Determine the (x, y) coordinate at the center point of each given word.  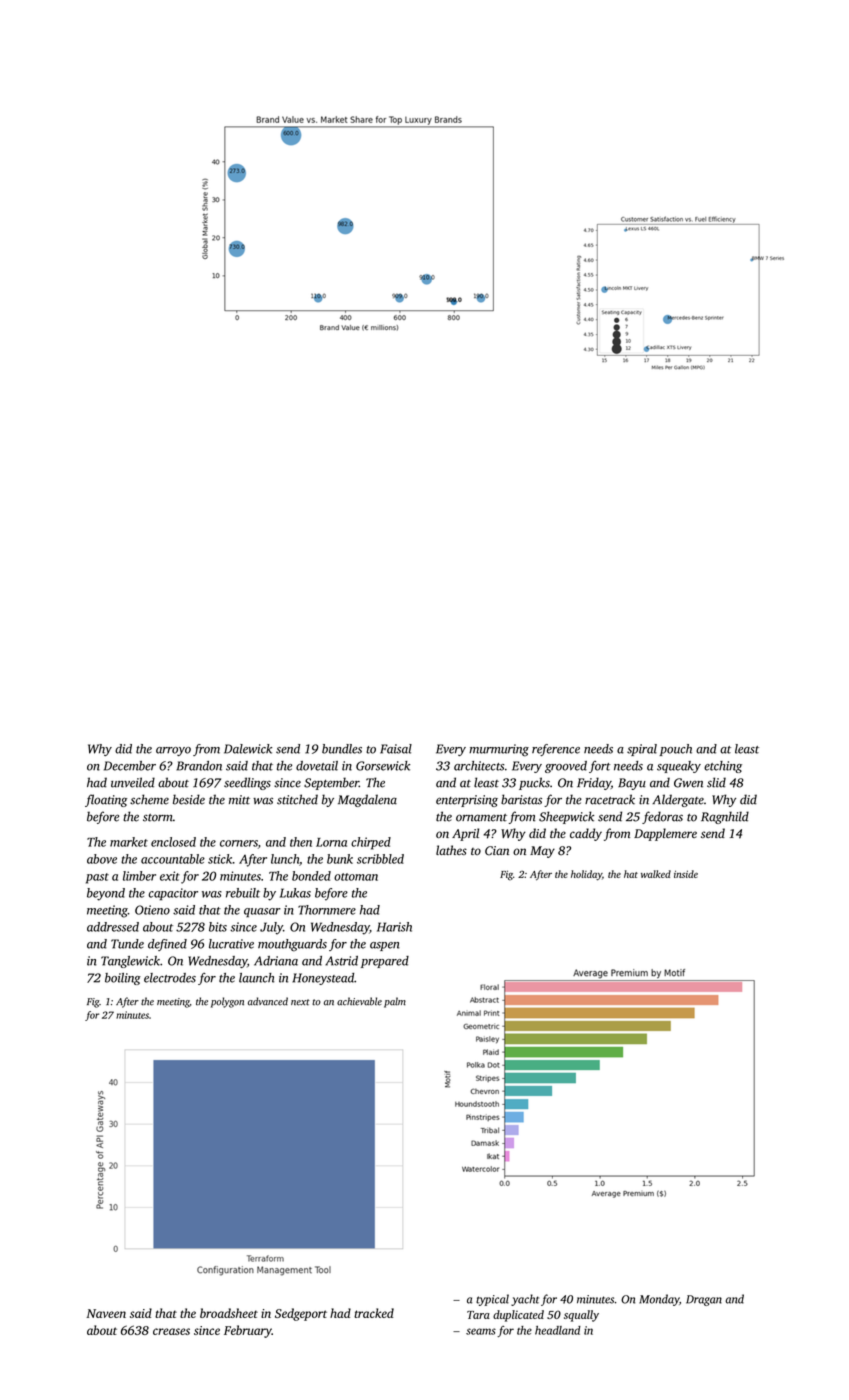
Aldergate (678, 800)
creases (171, 1331)
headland (558, 1330)
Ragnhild (725, 817)
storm (158, 818)
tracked (374, 1313)
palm (395, 1002)
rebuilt (243, 893)
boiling (123, 979)
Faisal (396, 749)
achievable (359, 1001)
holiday (586, 875)
